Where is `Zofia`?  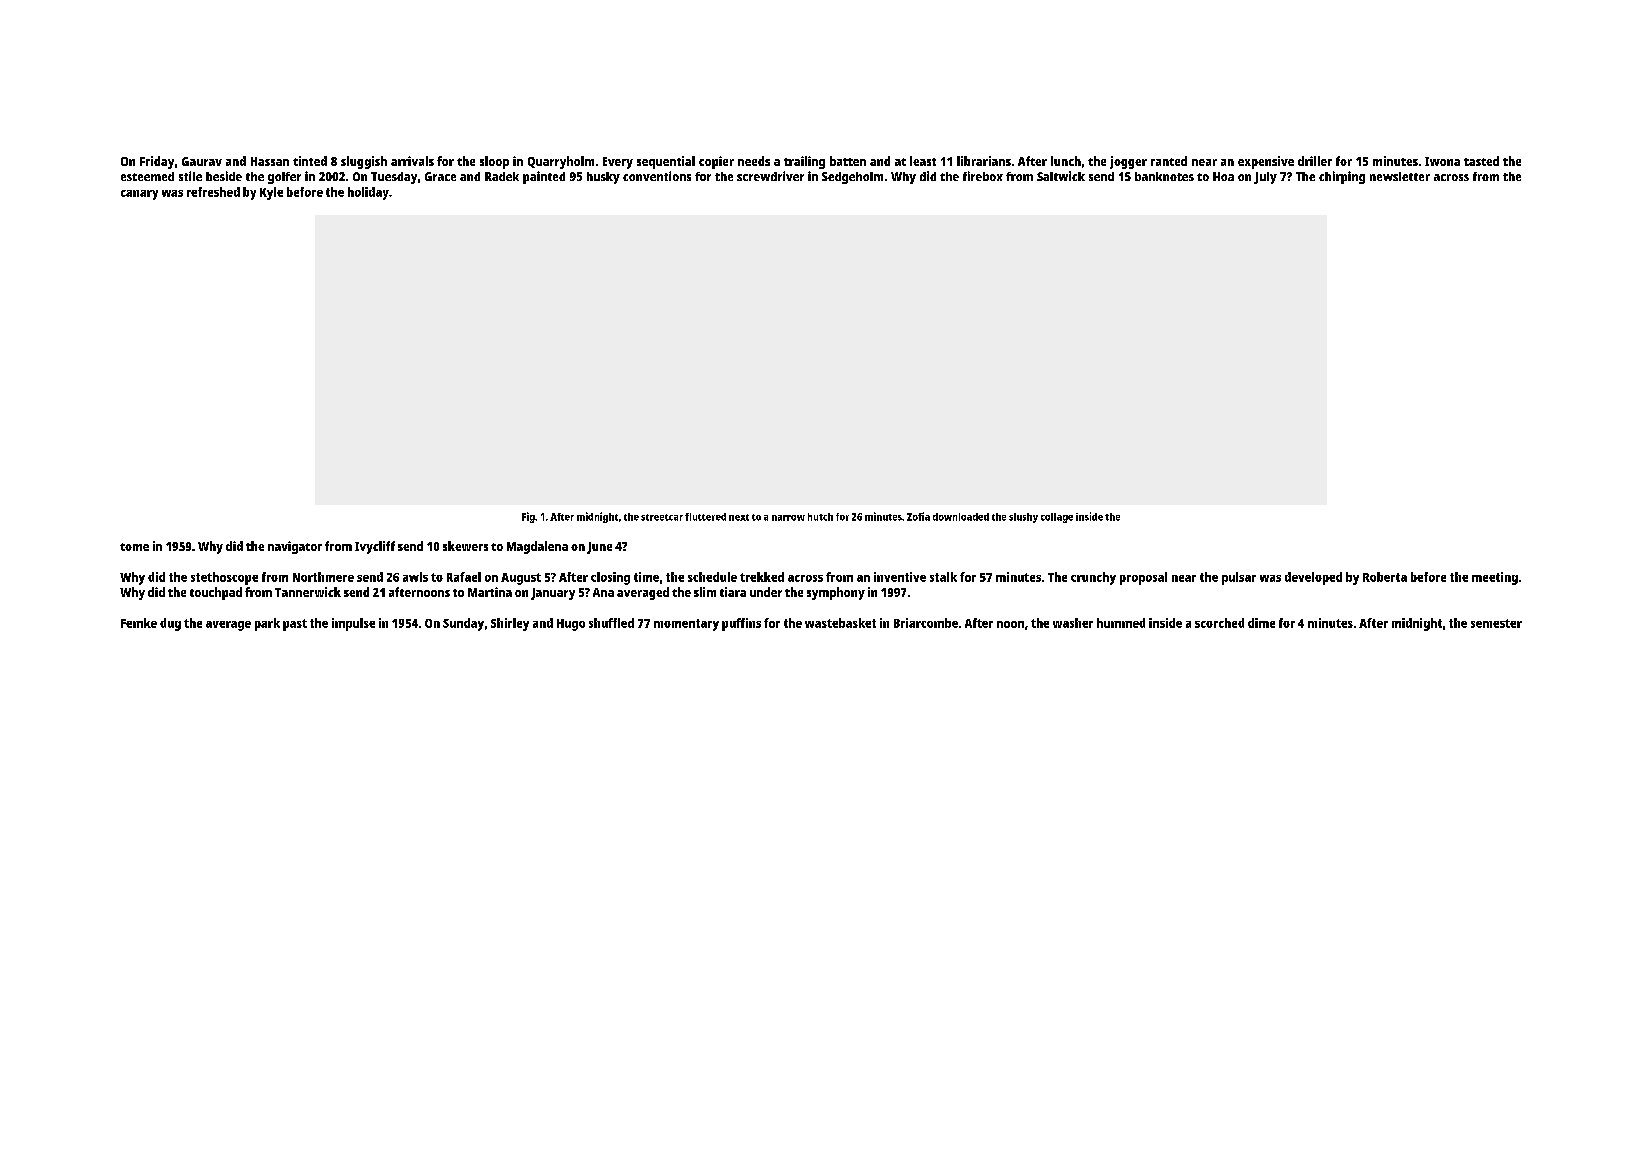 Zofia is located at coordinates (918, 516).
